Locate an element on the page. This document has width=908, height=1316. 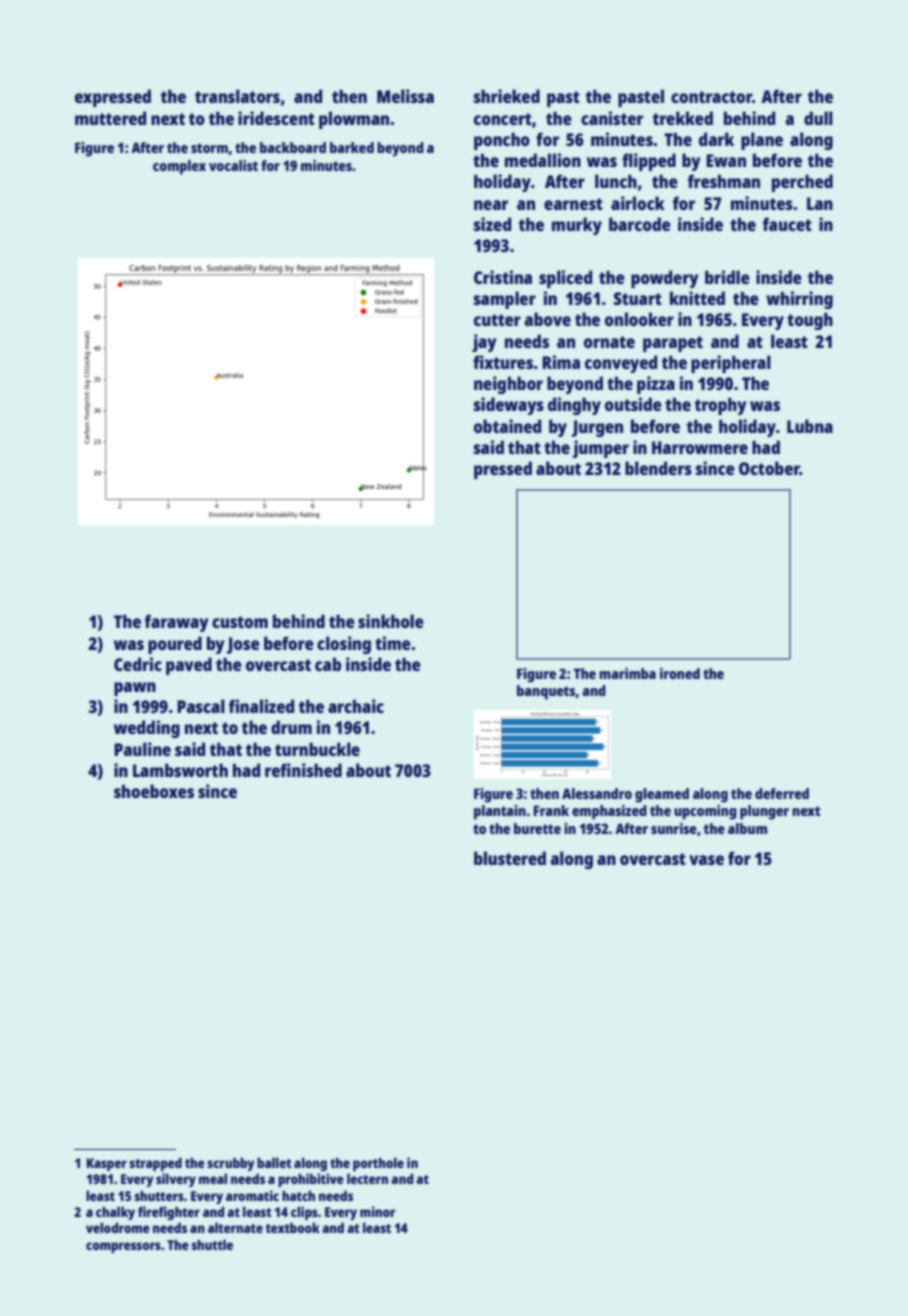
barked is located at coordinates (352, 147).
